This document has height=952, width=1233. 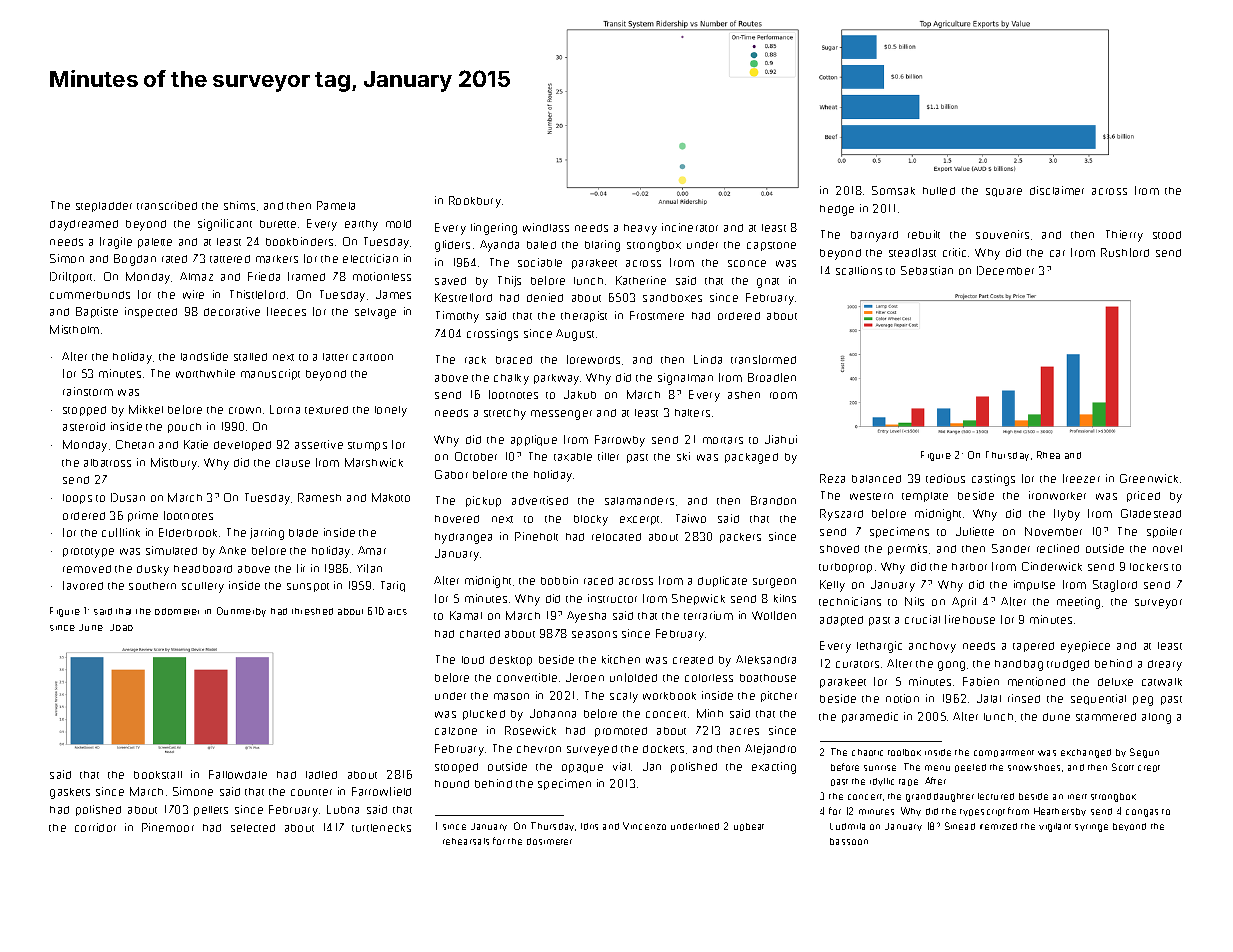 I want to click on latter, so click(x=335, y=357).
